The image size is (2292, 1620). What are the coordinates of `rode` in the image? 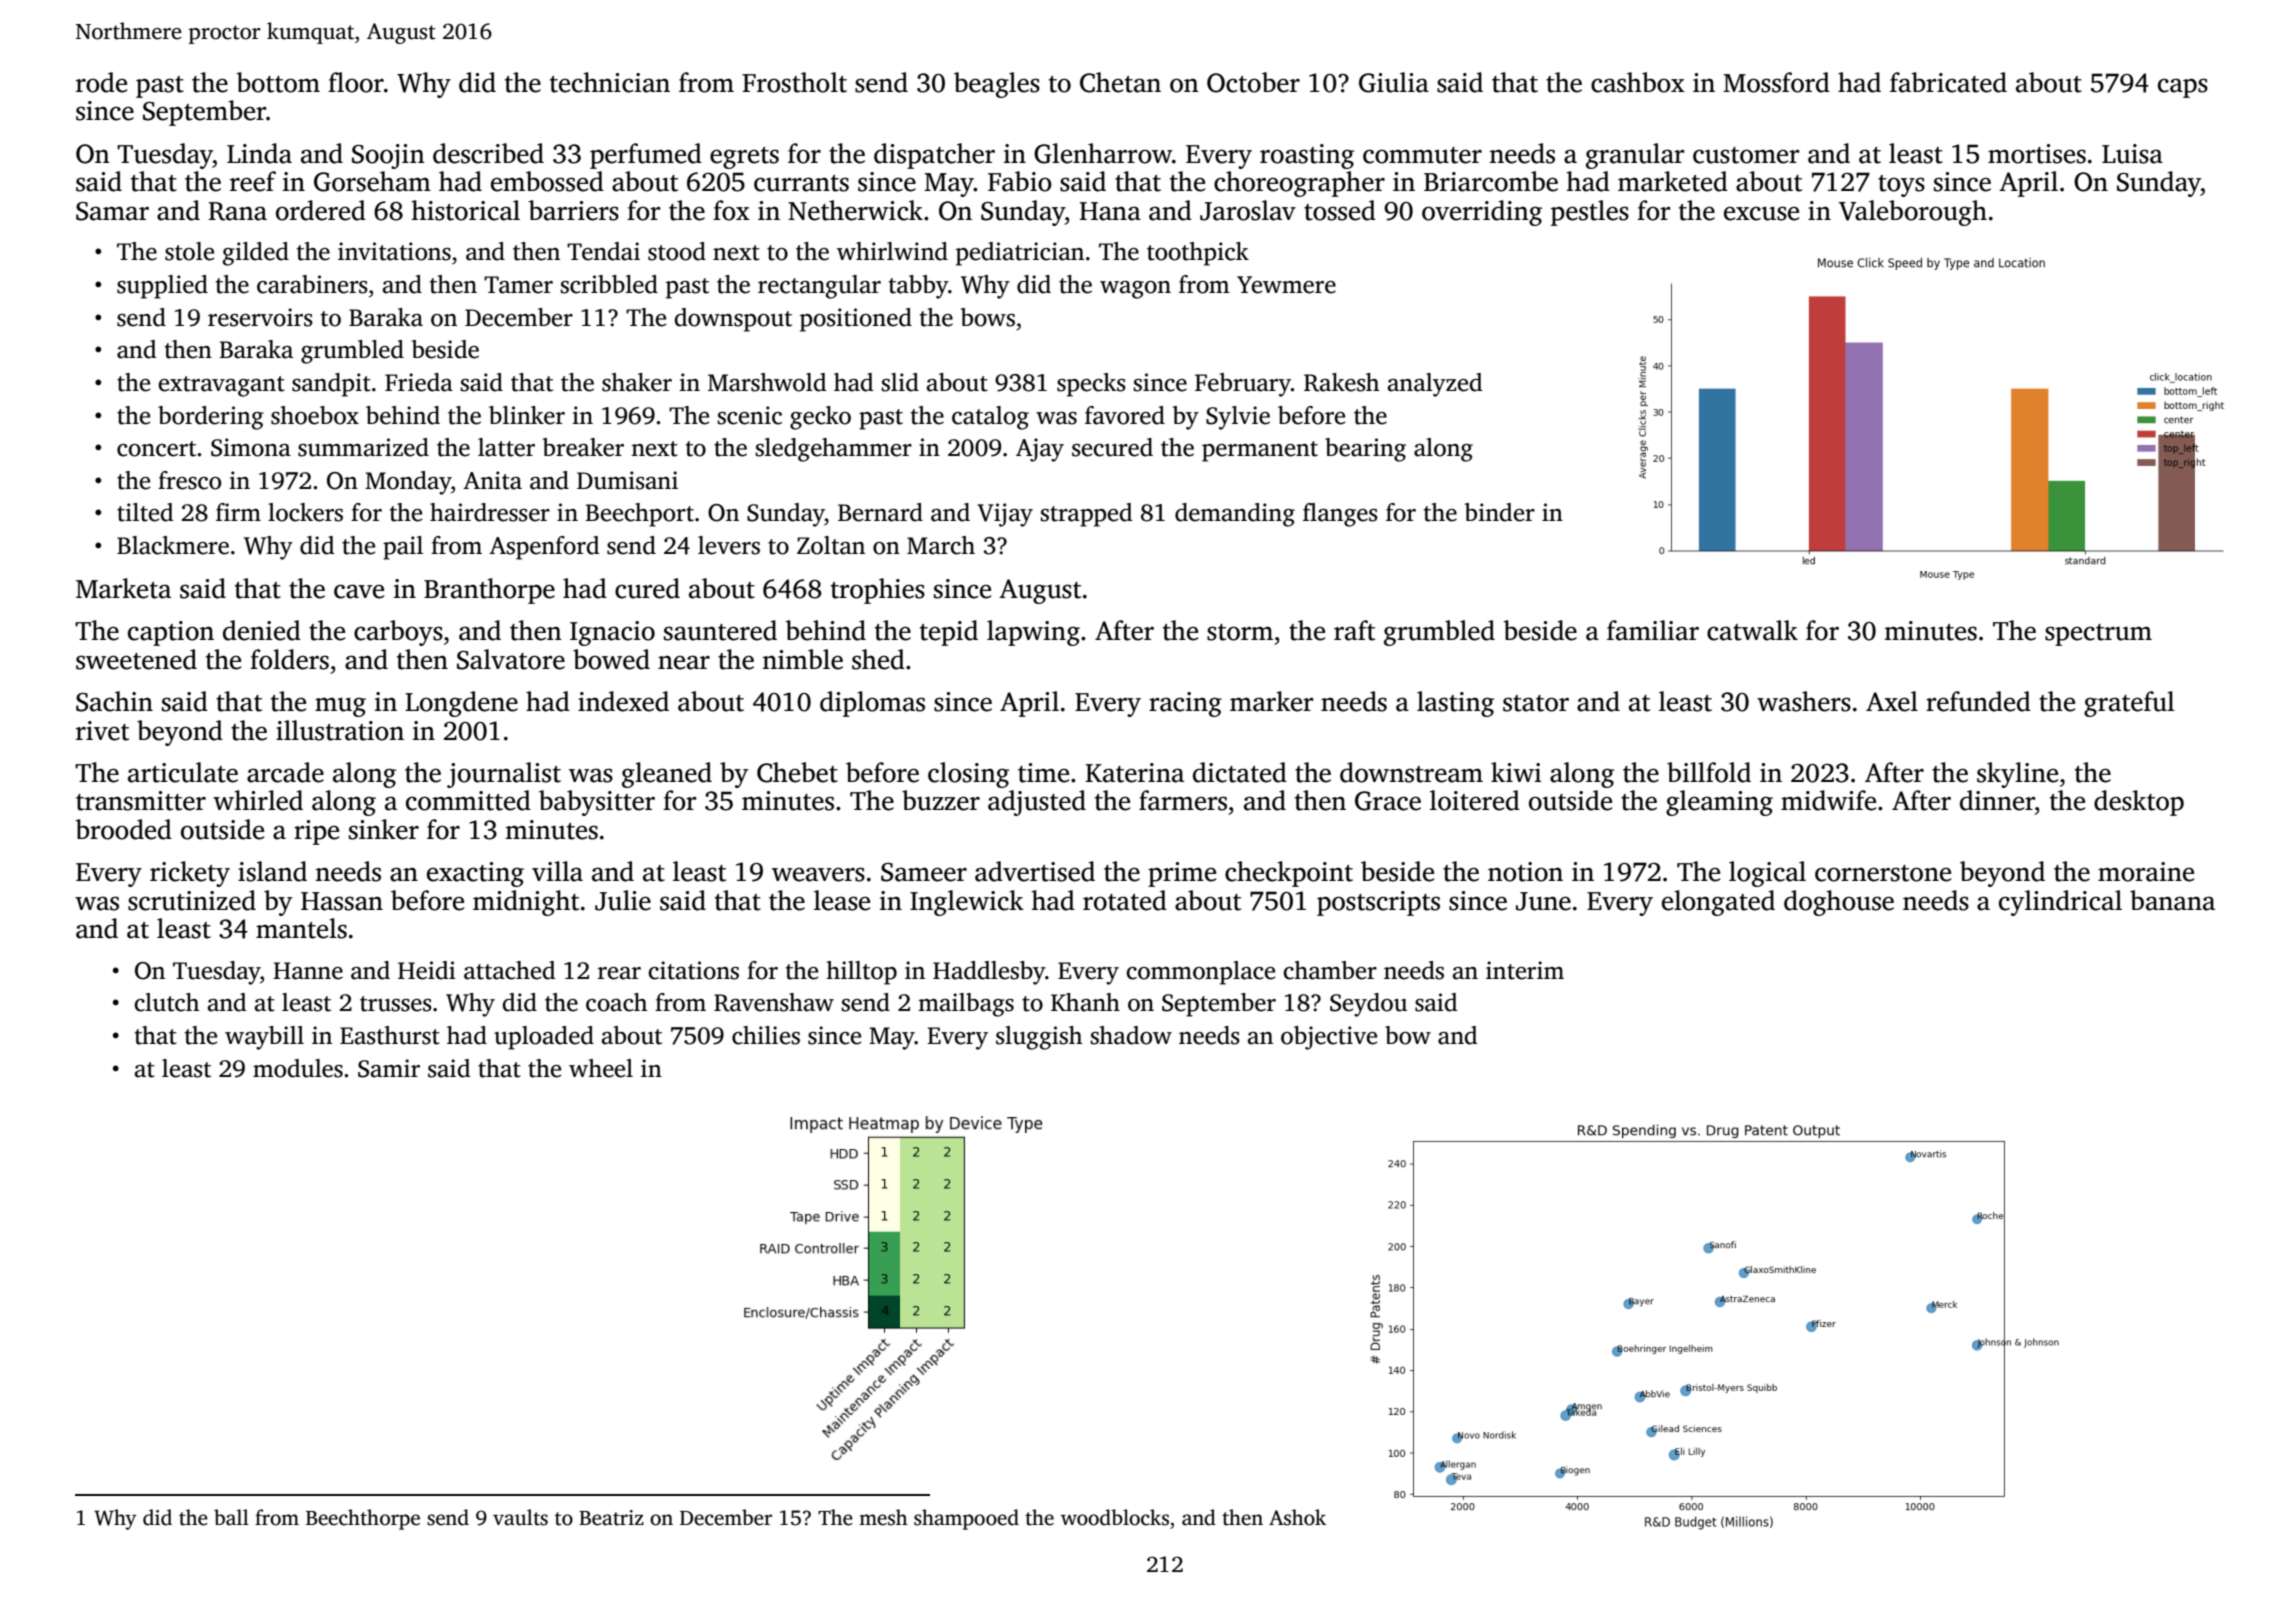 It's located at (101, 82).
